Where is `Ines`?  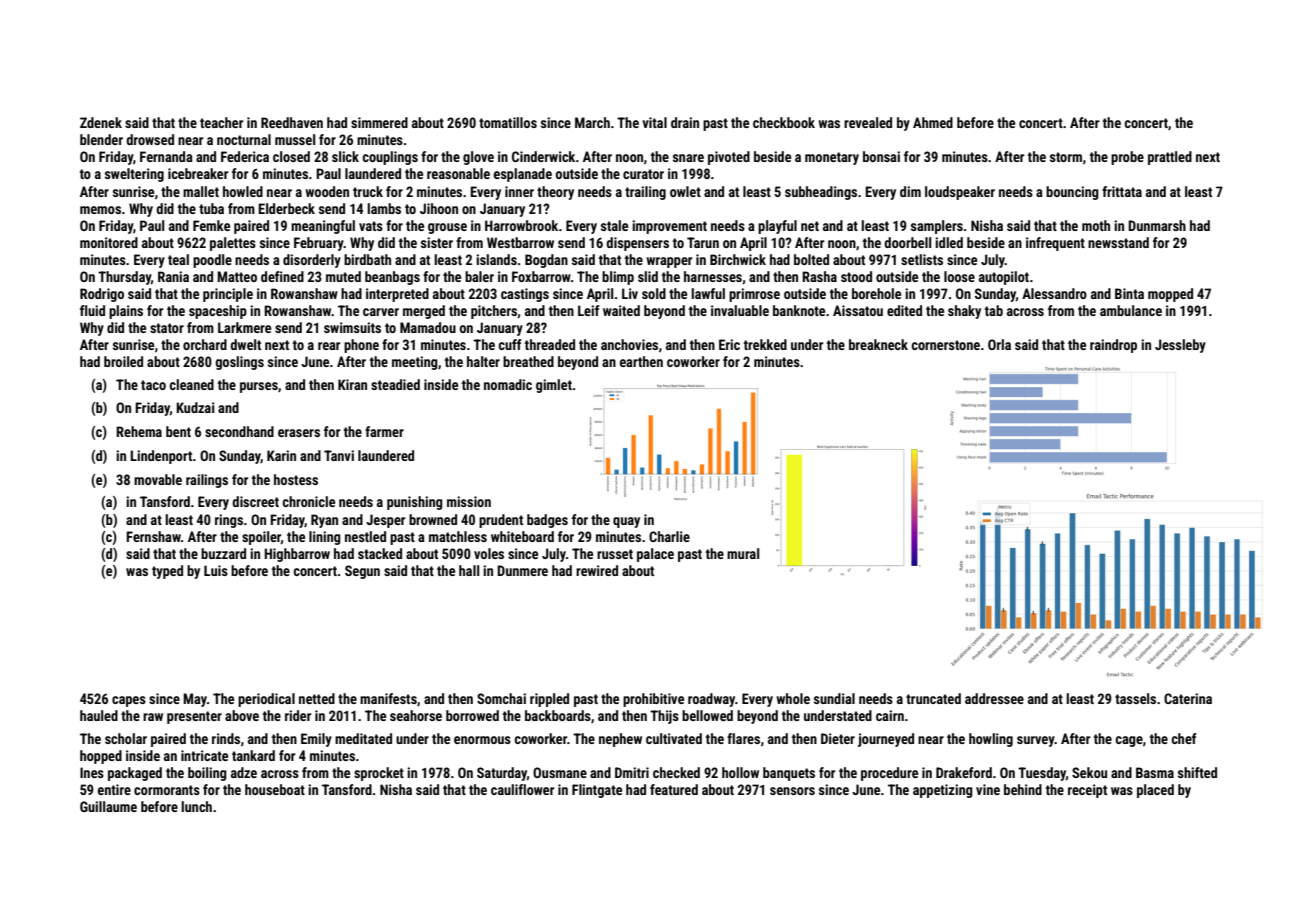 Ines is located at coordinates (92, 772).
